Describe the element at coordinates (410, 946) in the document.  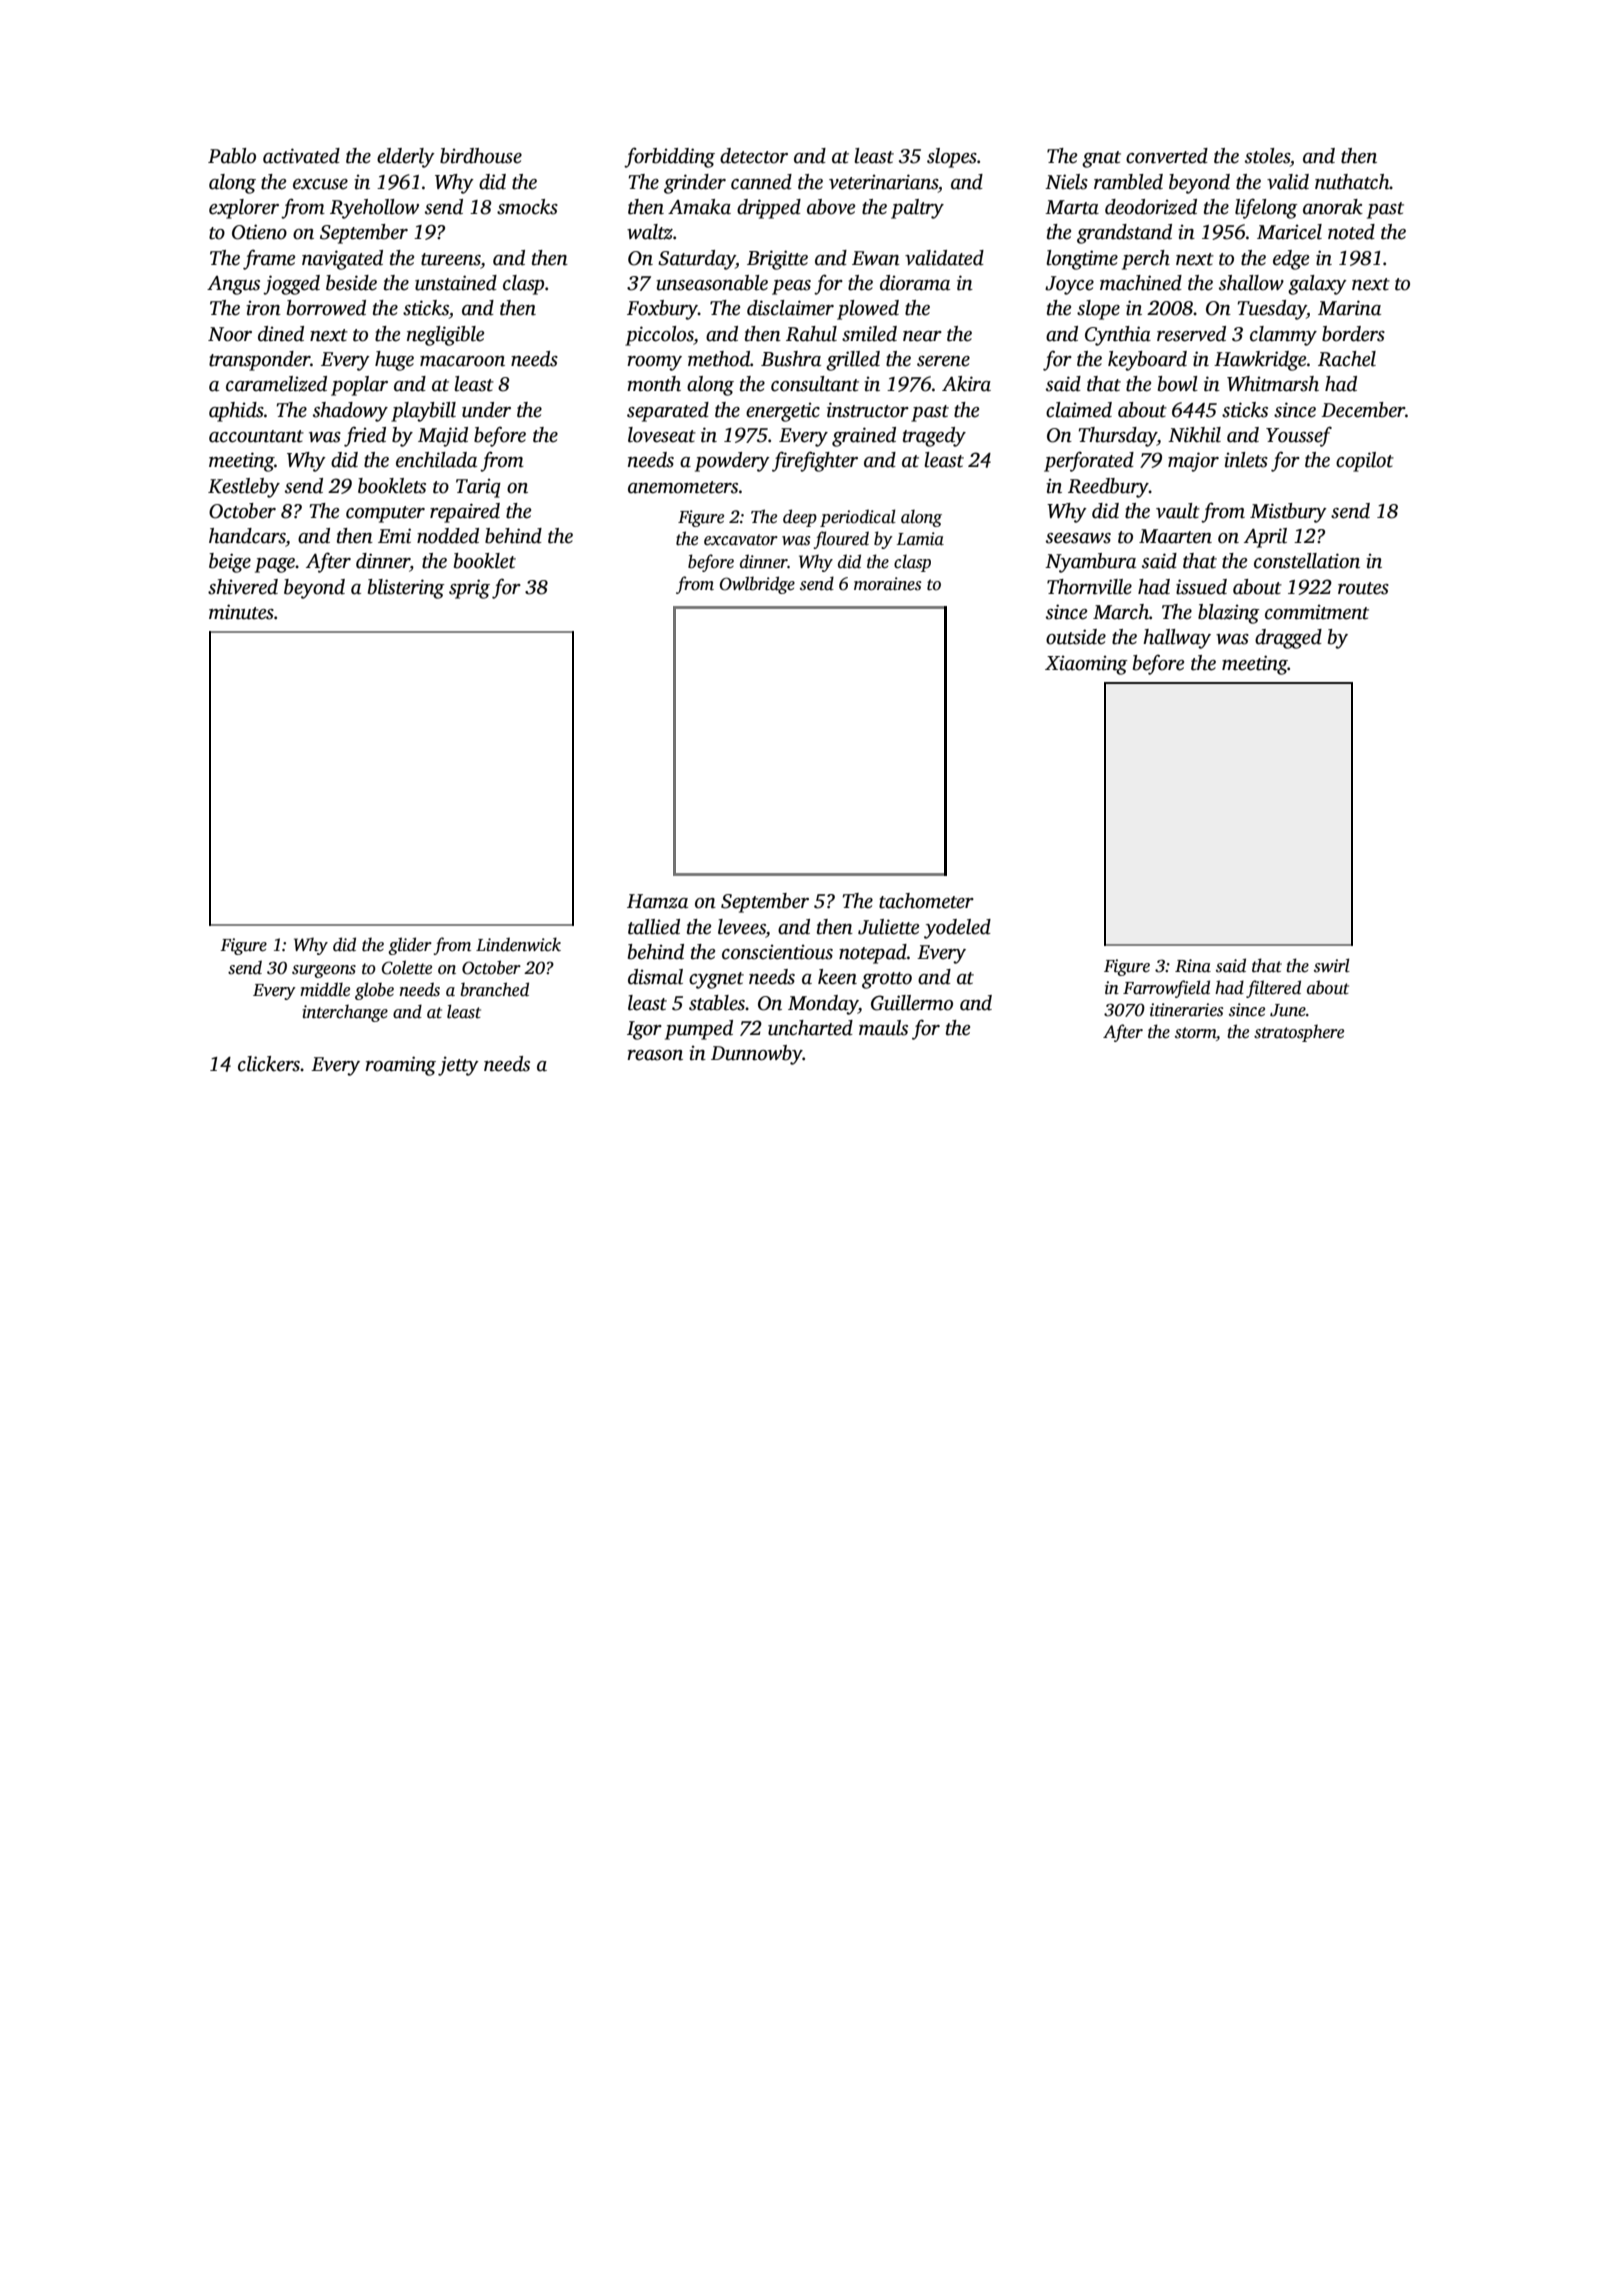
I see `glider` at that location.
